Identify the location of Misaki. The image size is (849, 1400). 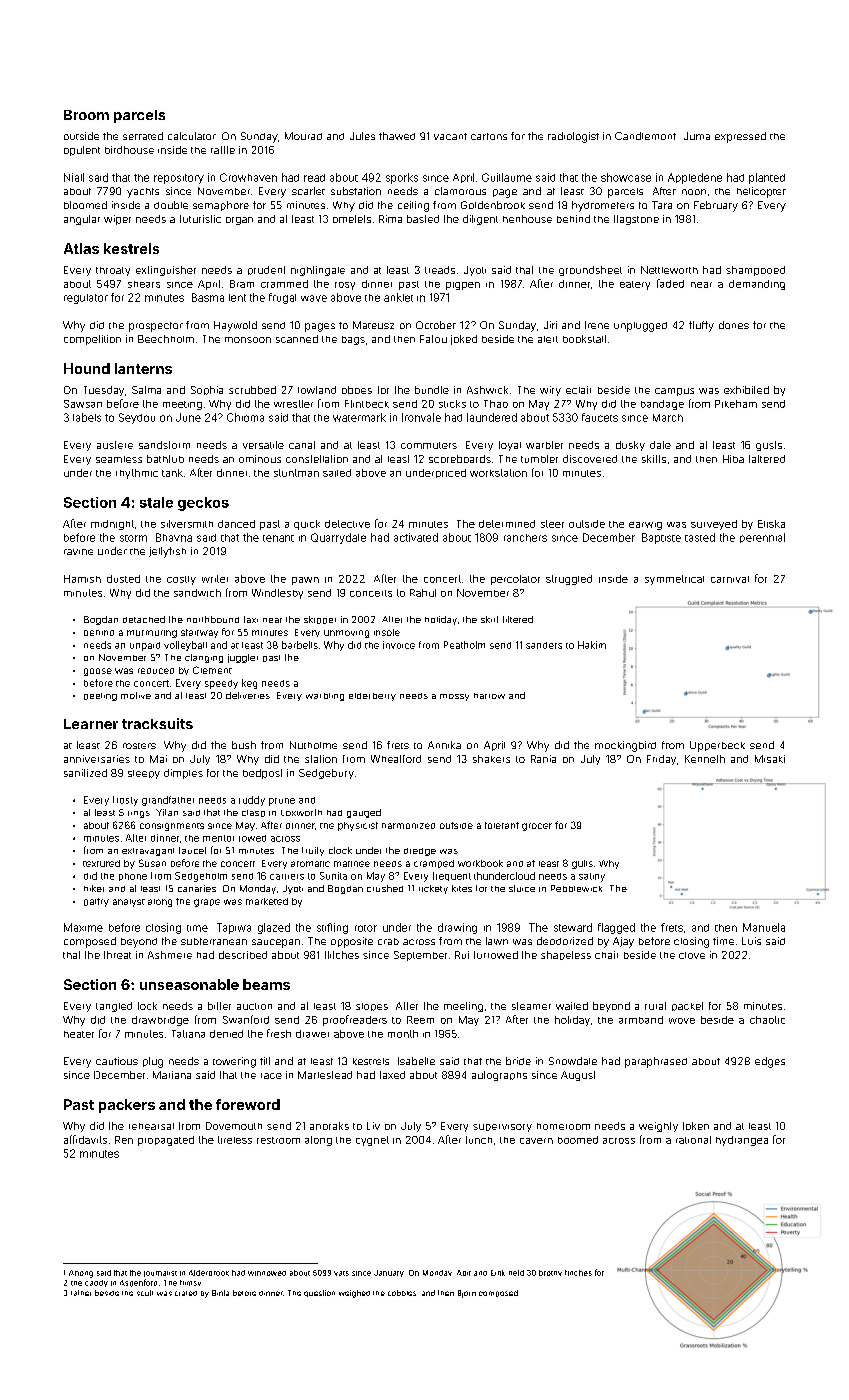
(770, 759).
